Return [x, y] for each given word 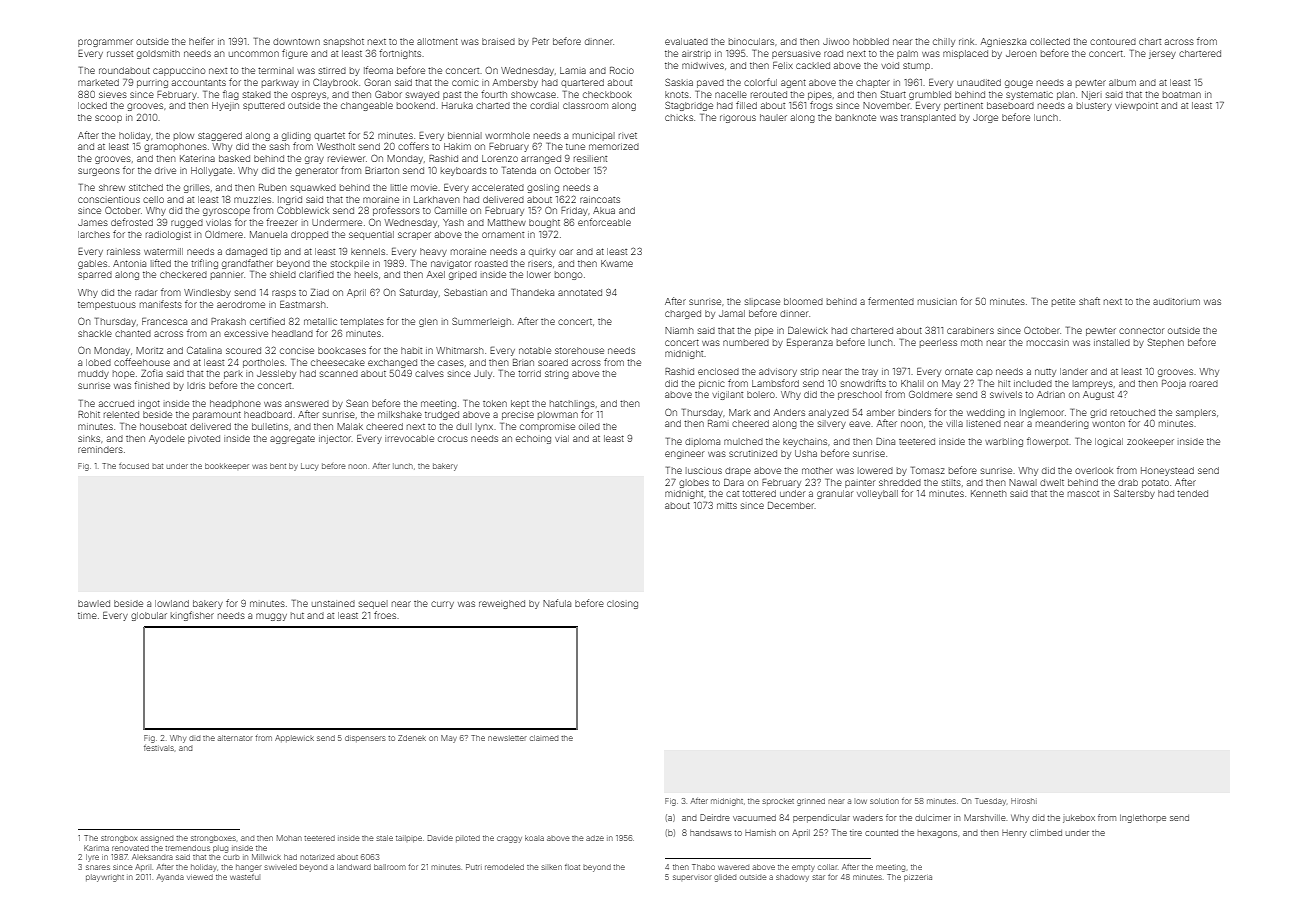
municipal [594, 136]
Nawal [1023, 482]
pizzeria [918, 878]
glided [725, 878]
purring [152, 84]
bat [157, 466]
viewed [200, 877]
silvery [832, 424]
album [1122, 82]
